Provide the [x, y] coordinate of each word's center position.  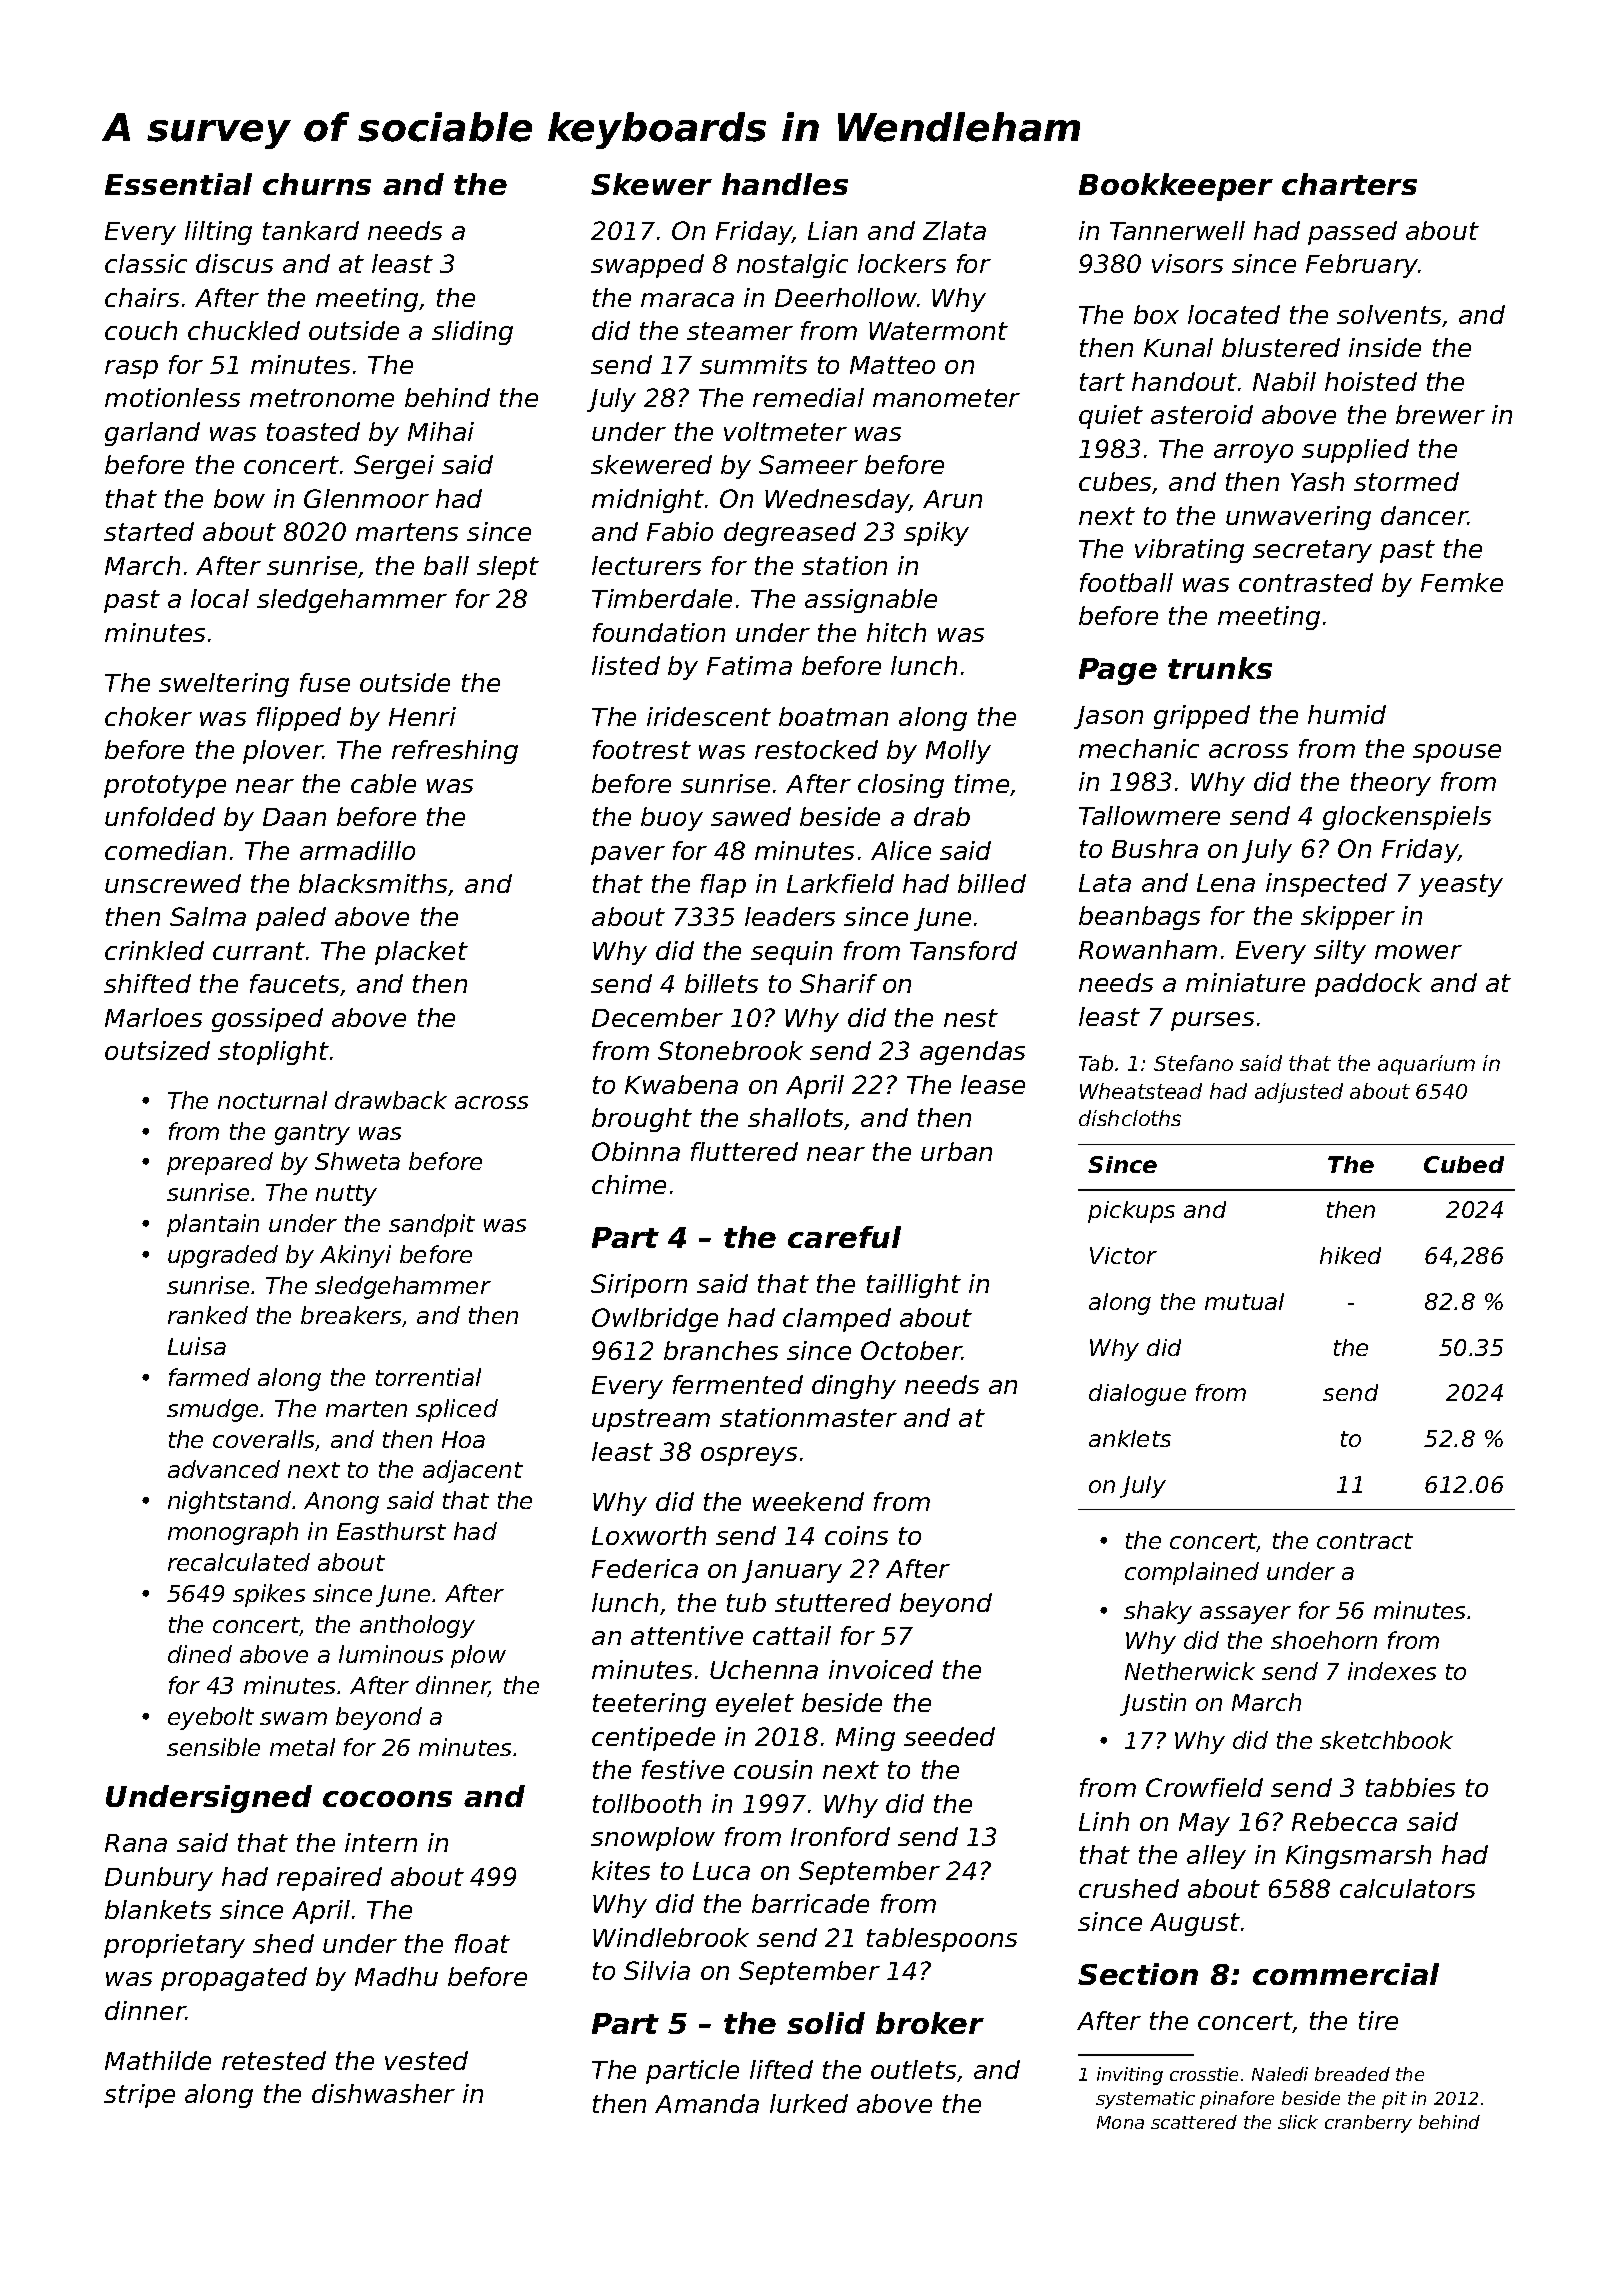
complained [1192, 1573]
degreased [790, 534]
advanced [224, 1469]
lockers [902, 263]
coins [856, 1535]
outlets [913, 2069]
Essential [178, 184]
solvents [1389, 314]
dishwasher [383, 2093]
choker [148, 716]
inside [1385, 347]
